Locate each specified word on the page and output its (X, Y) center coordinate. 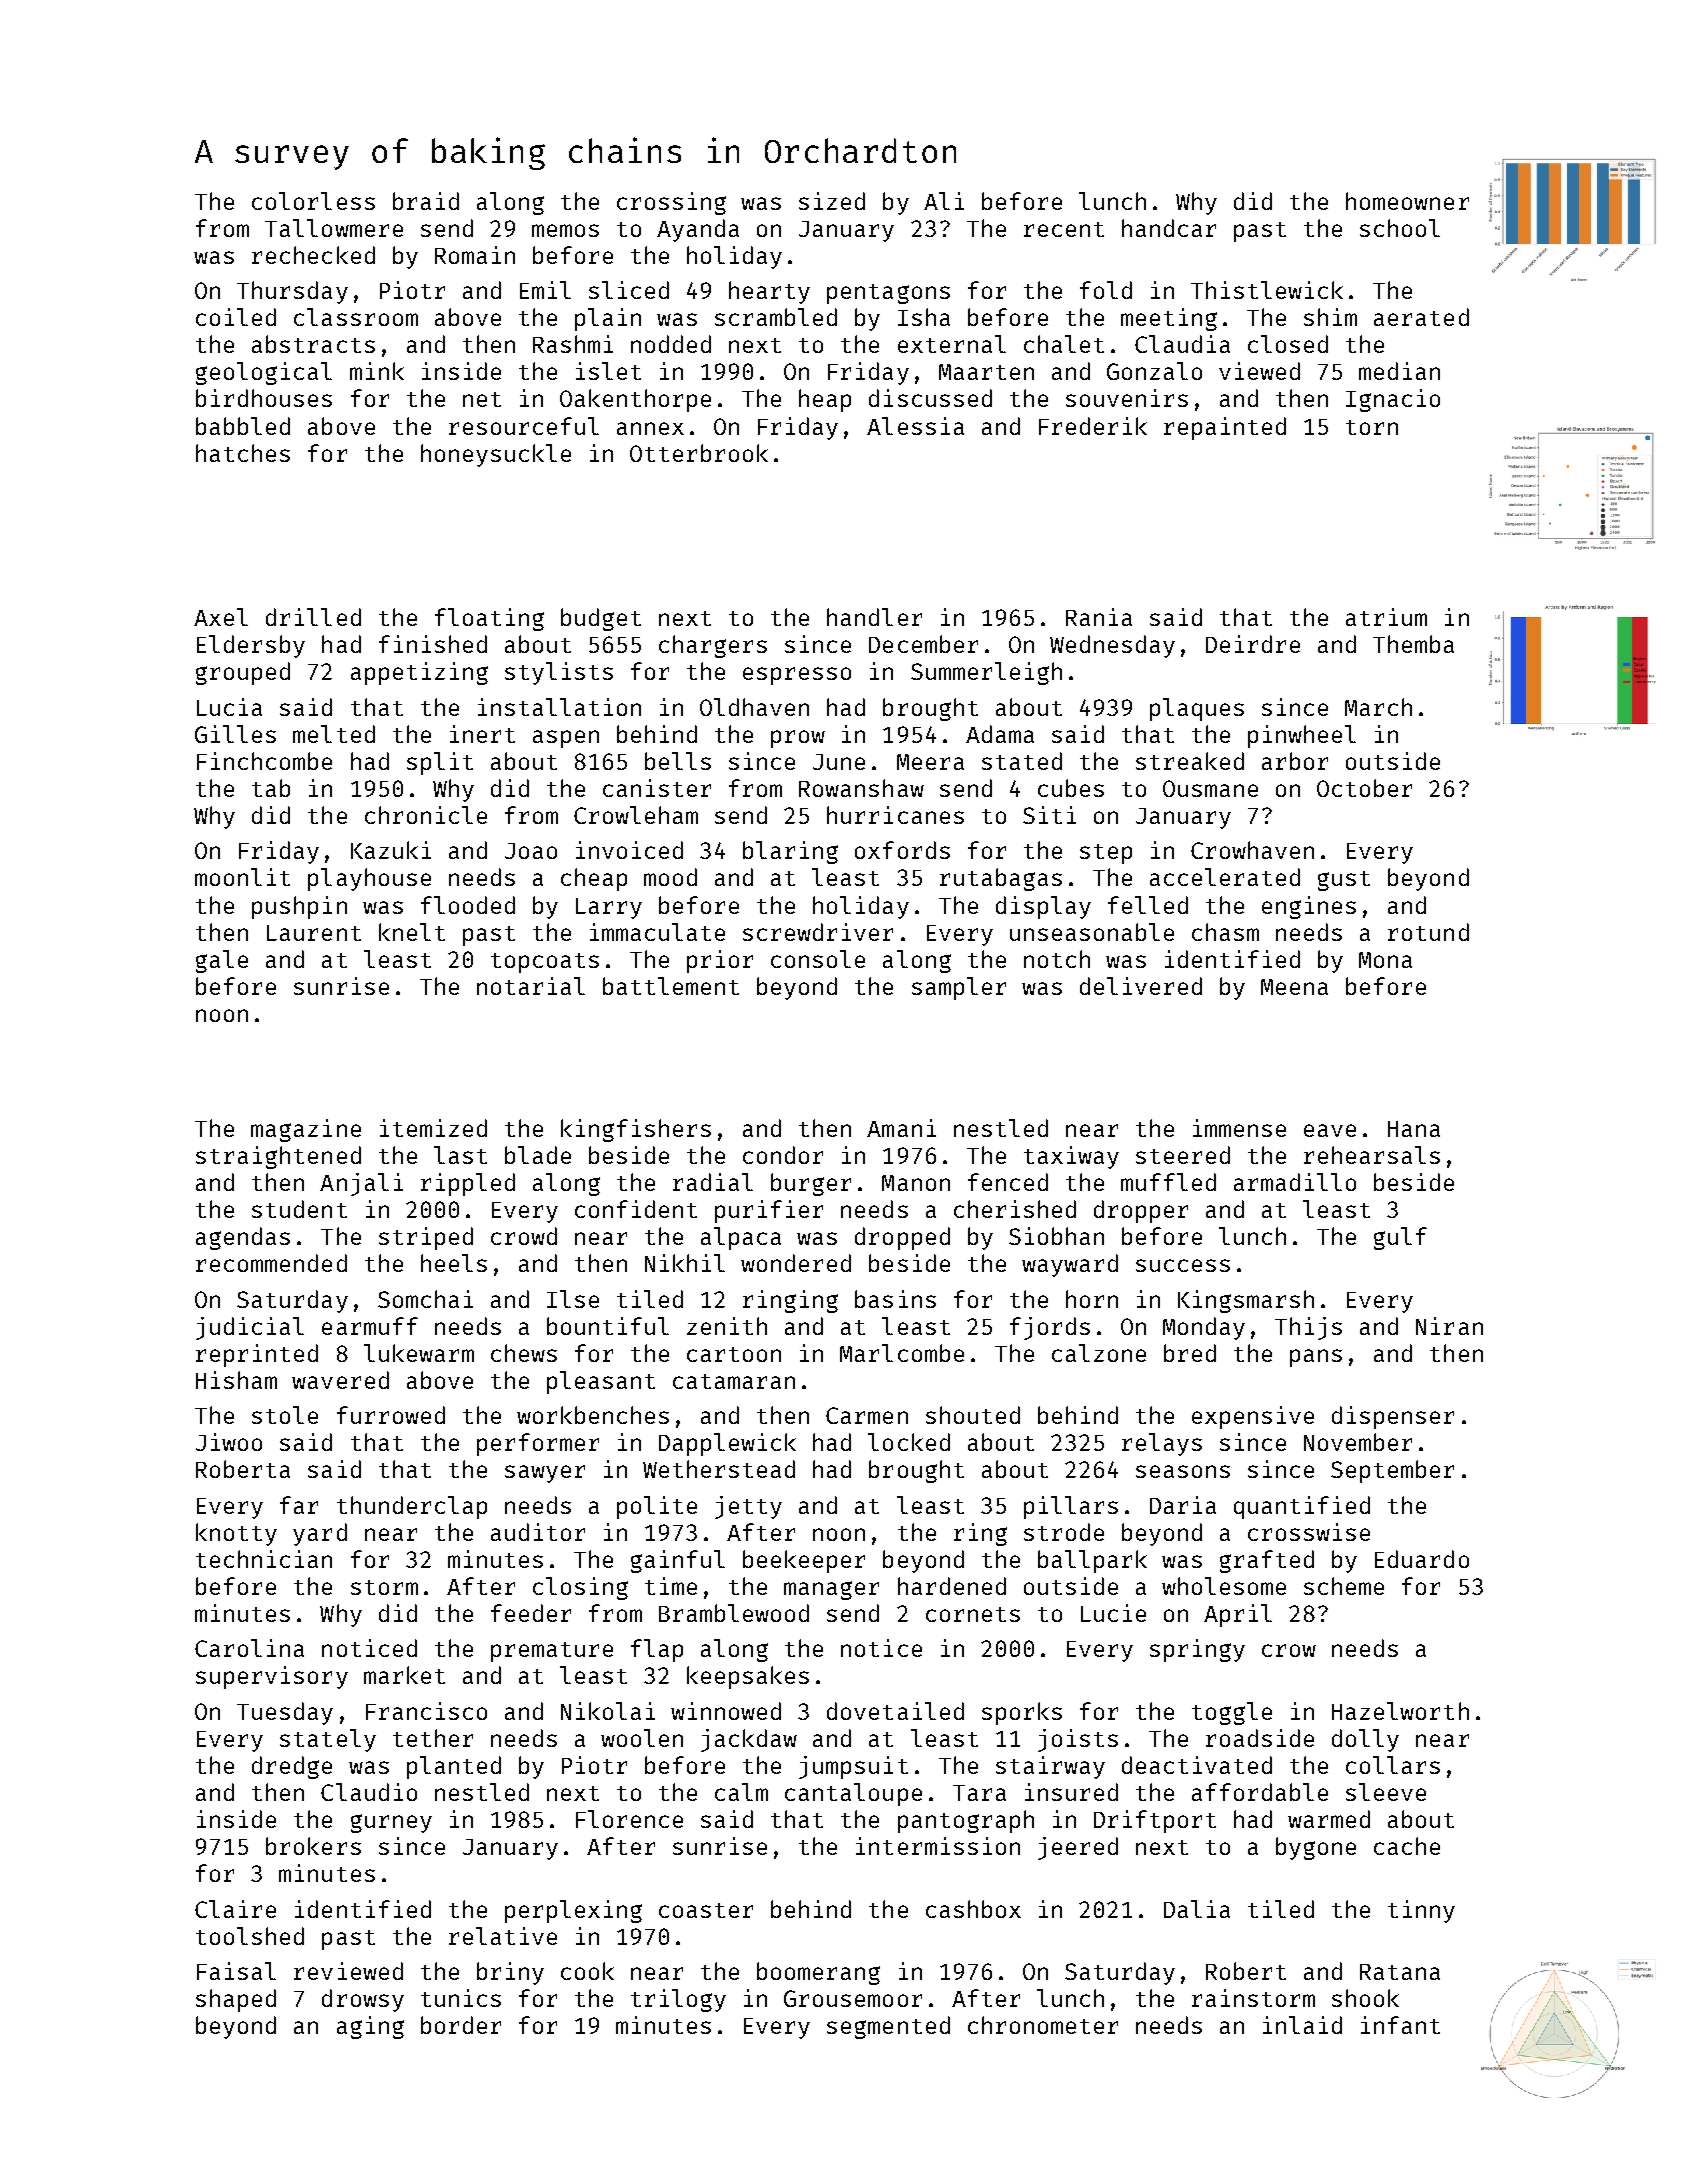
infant (1400, 2025)
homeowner (1407, 201)
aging (370, 2027)
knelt (412, 932)
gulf (1400, 1238)
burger (811, 1184)
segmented (888, 2027)
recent (1064, 229)
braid (426, 201)
